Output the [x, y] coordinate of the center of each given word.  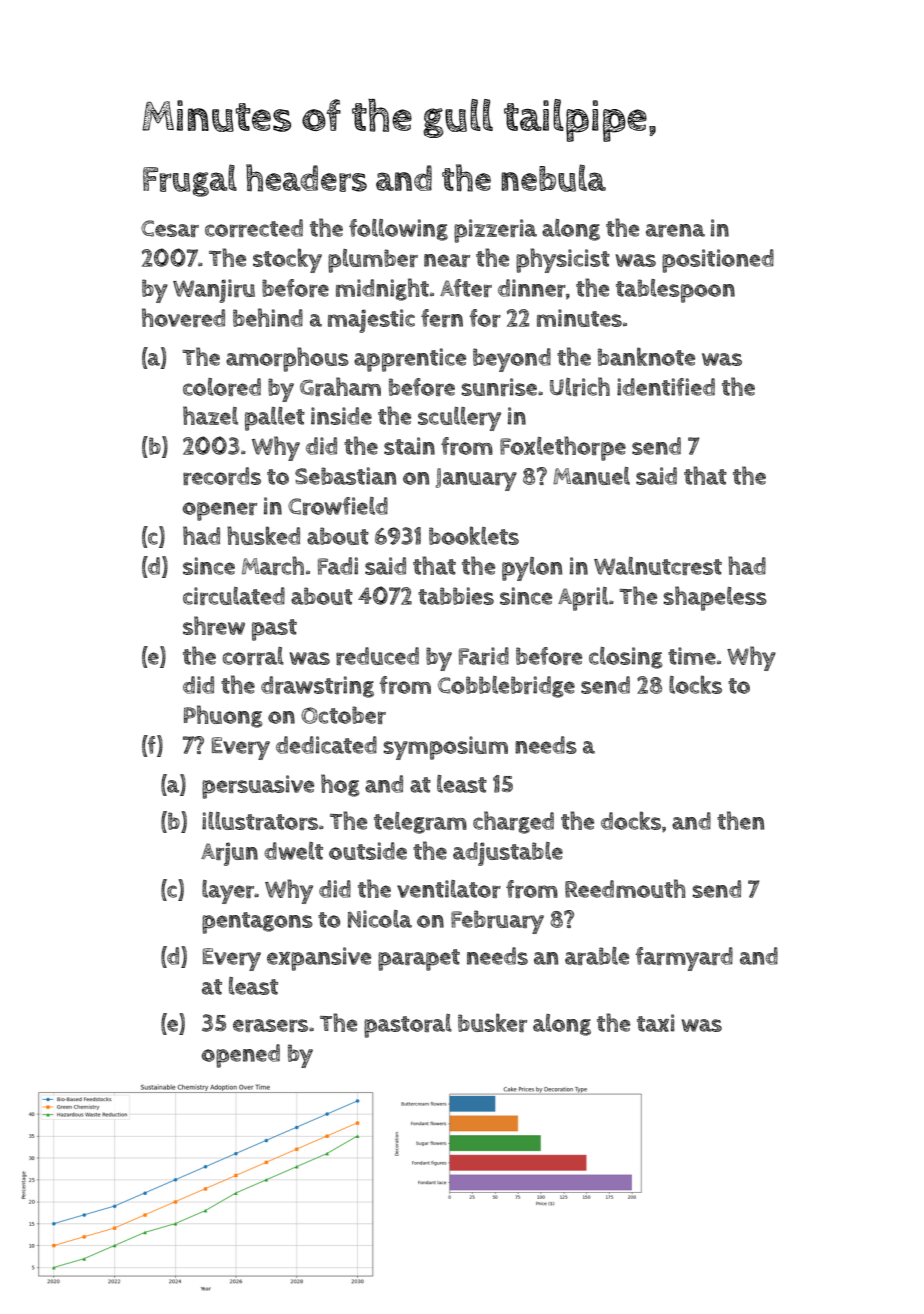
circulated [234, 596]
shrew [214, 625]
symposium [445, 748]
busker [492, 1022]
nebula [553, 178]
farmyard [684, 959]
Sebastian [345, 476]
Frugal [190, 180]
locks [695, 684]
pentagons [257, 923]
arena [675, 230]
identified [666, 387]
